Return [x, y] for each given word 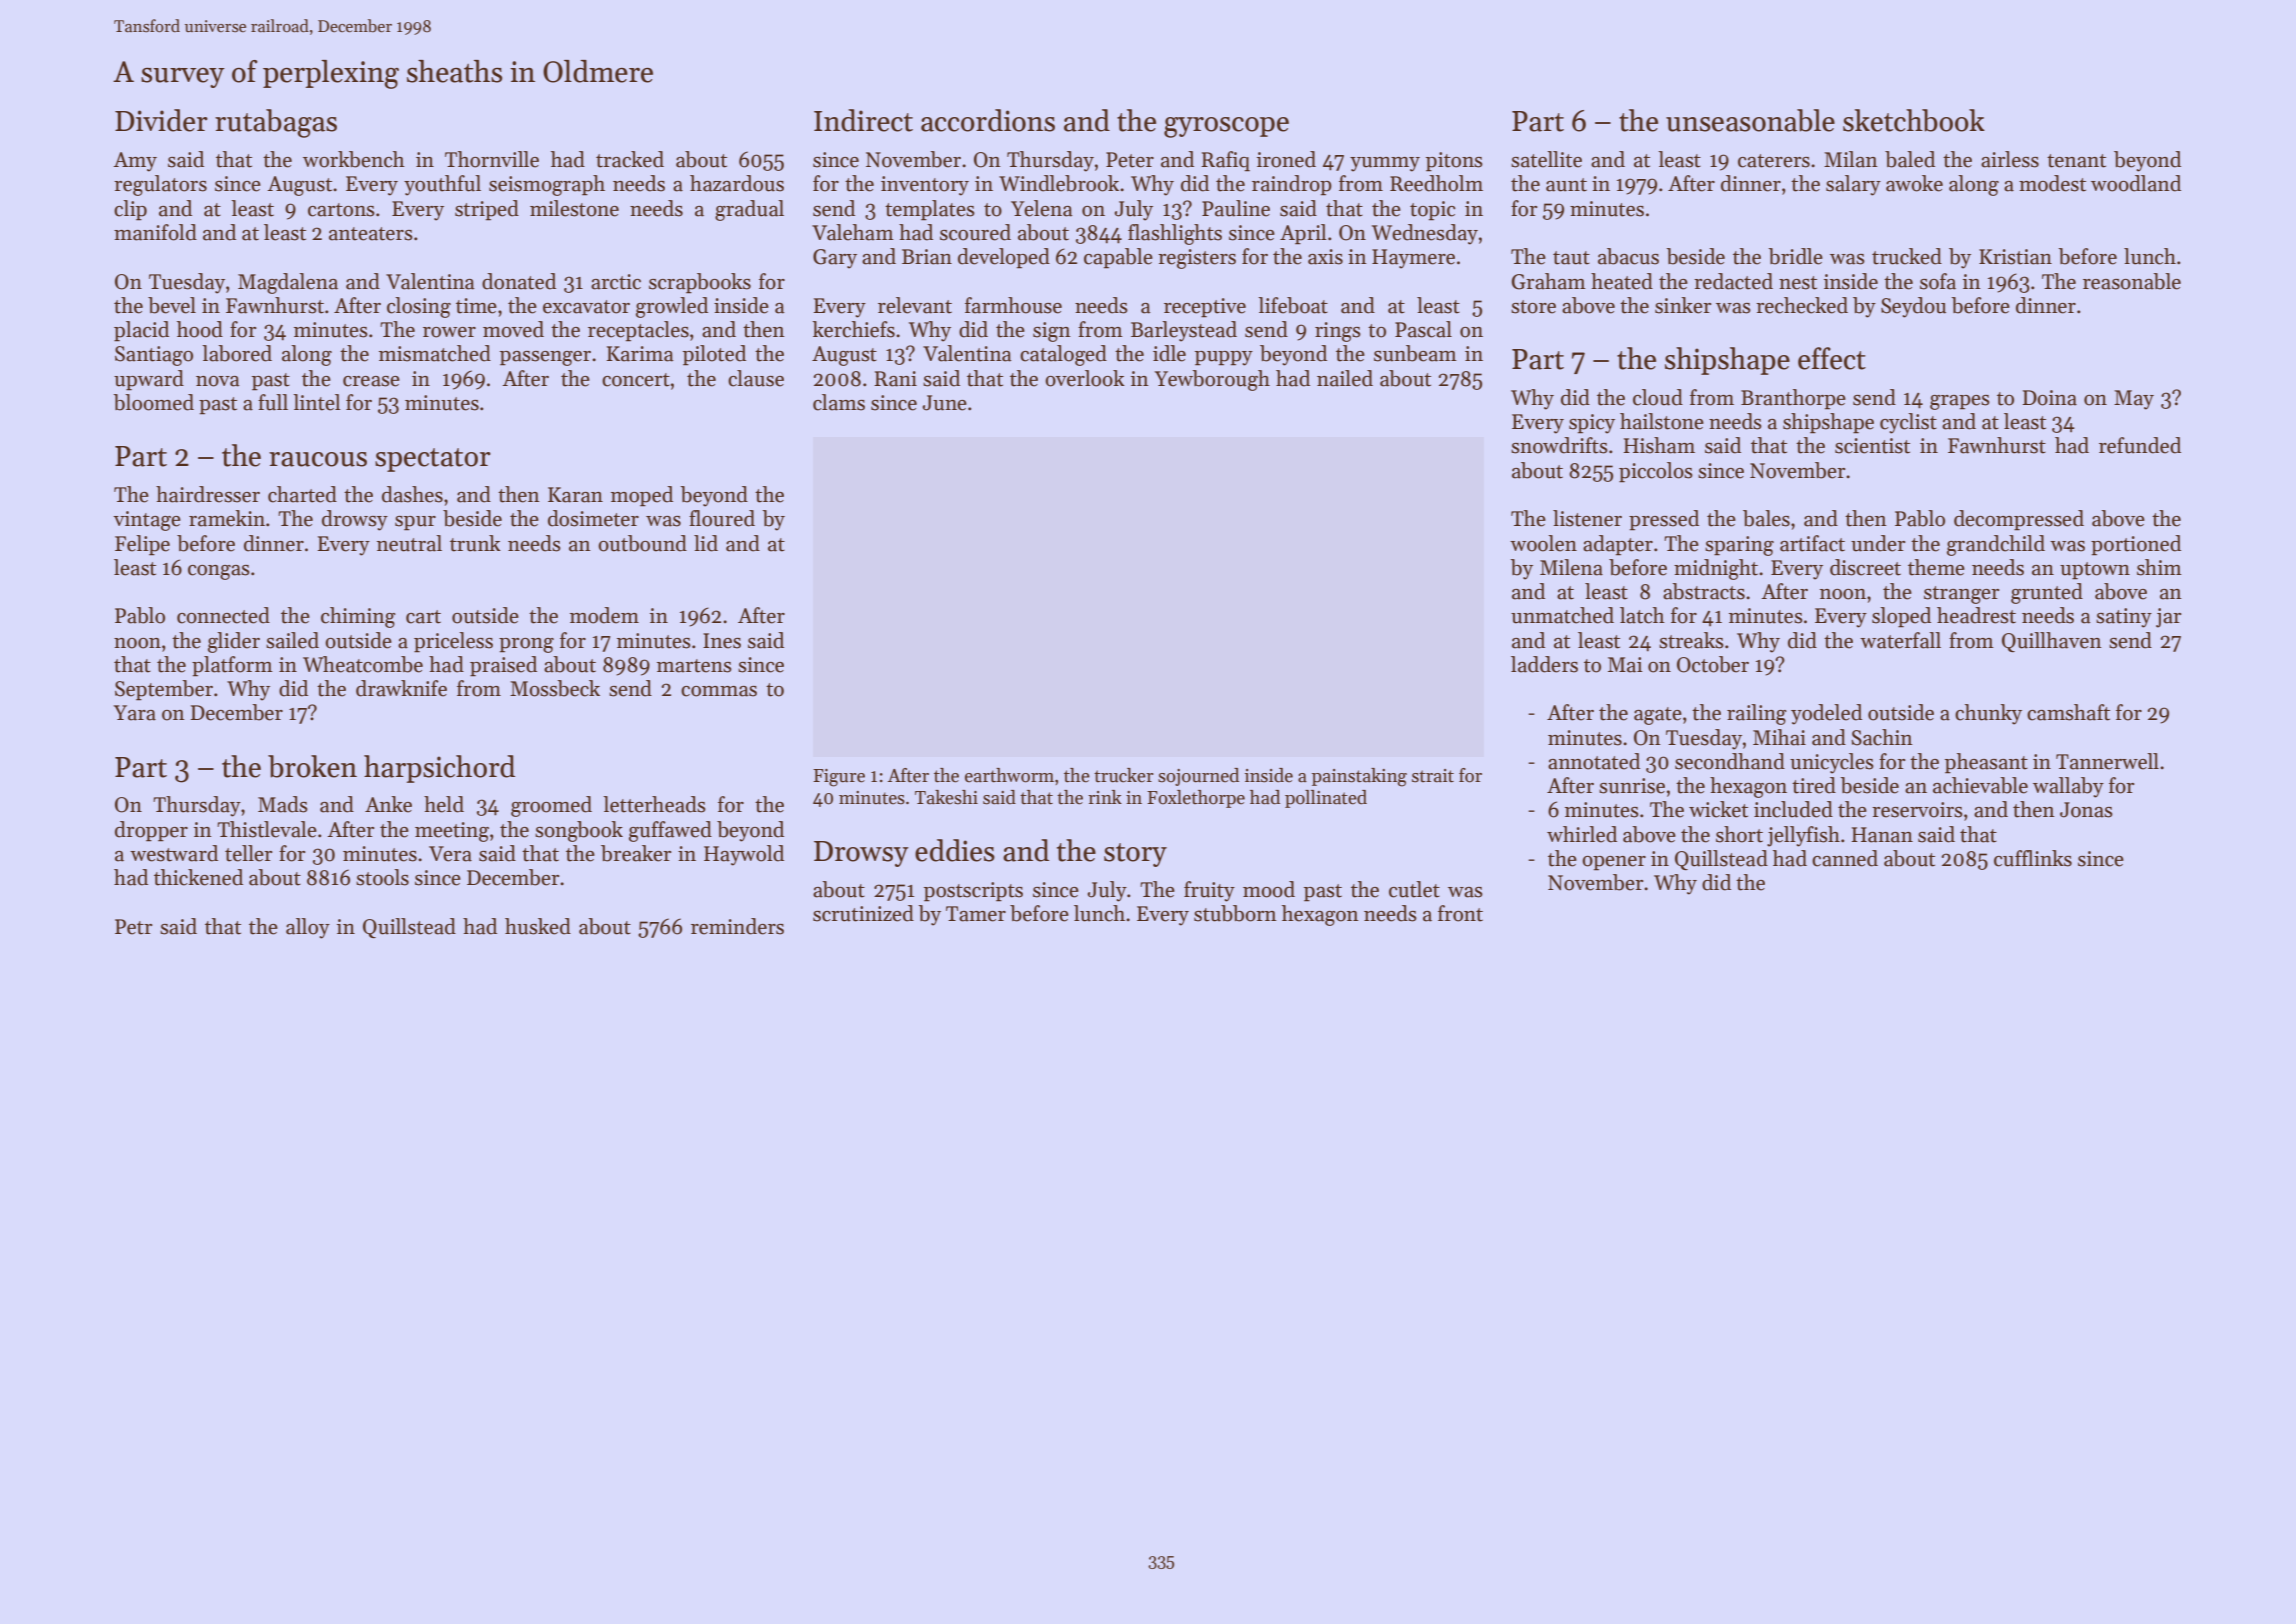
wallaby [2068, 787]
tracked [630, 159]
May [2134, 400]
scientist [1872, 446]
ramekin [227, 518]
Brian [927, 257]
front [1460, 913]
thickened [198, 877]
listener [1587, 518]
